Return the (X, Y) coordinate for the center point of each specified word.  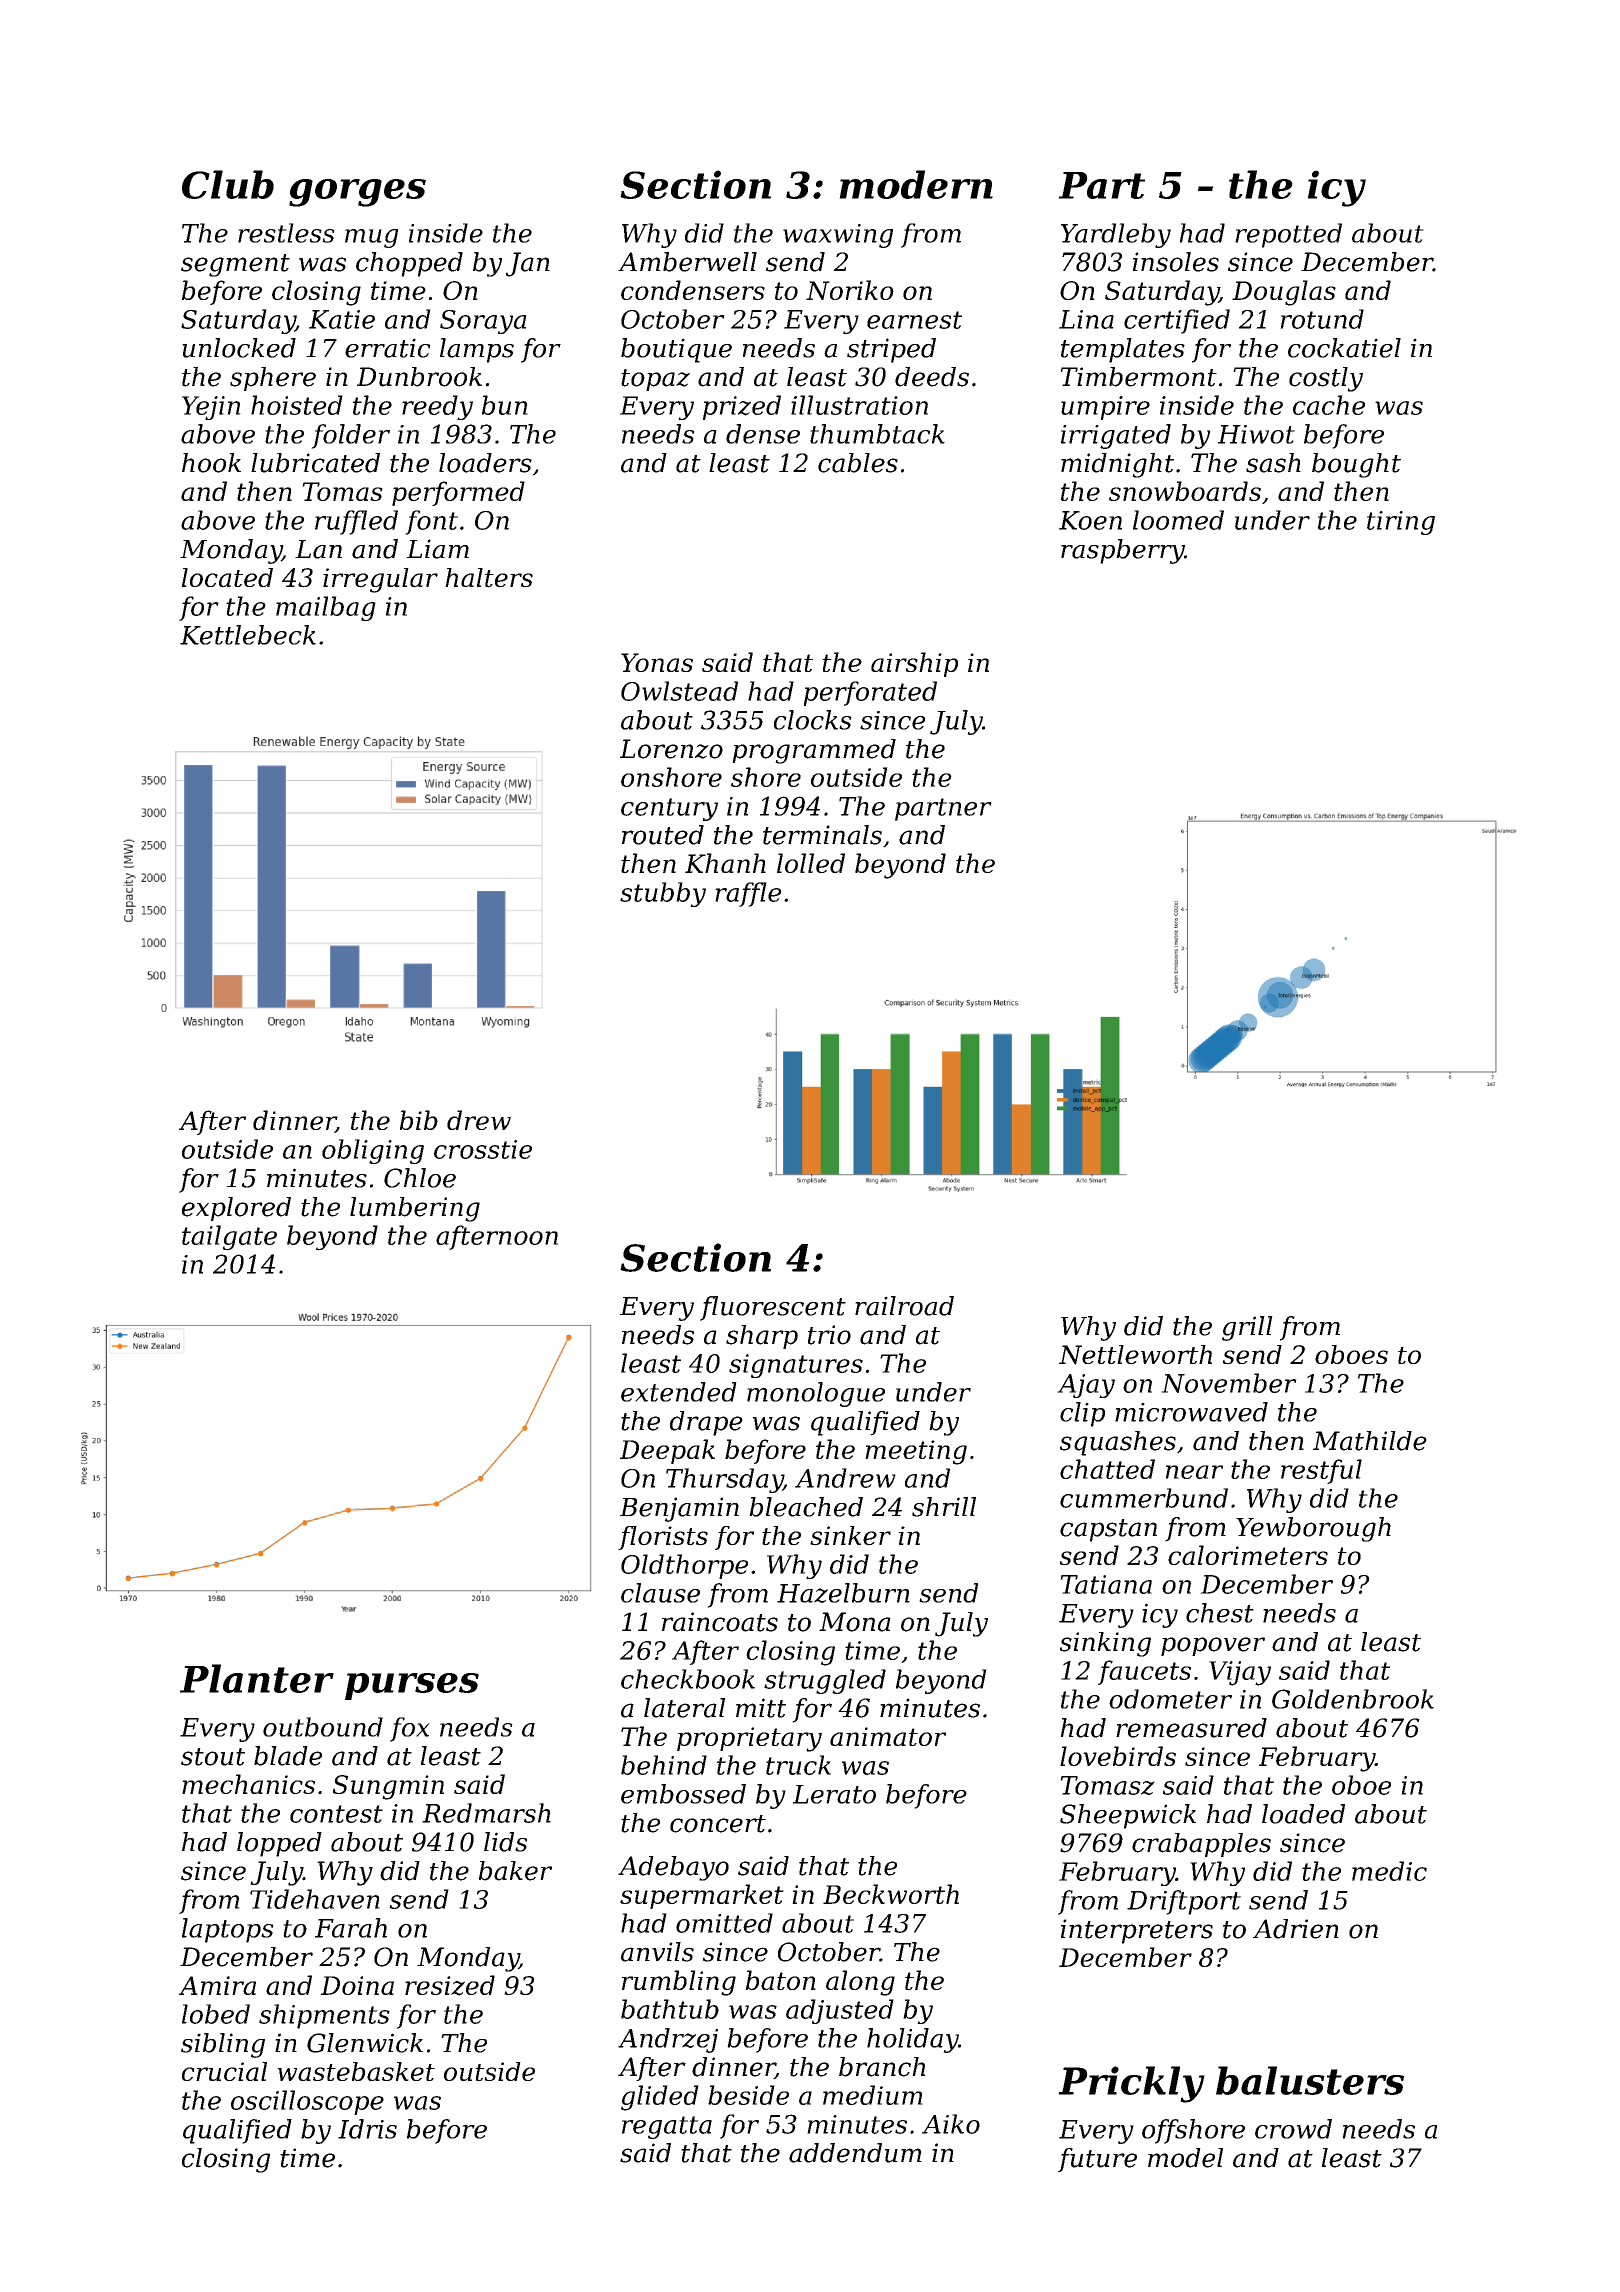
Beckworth (891, 1894)
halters (489, 578)
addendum (855, 2153)
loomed (1178, 520)
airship (914, 664)
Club (228, 184)
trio (829, 1335)
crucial (224, 2071)
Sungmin (388, 1787)
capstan (1108, 1530)
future (1097, 2160)
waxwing (838, 236)
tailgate (229, 1238)
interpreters (1137, 1931)
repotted (1288, 235)
